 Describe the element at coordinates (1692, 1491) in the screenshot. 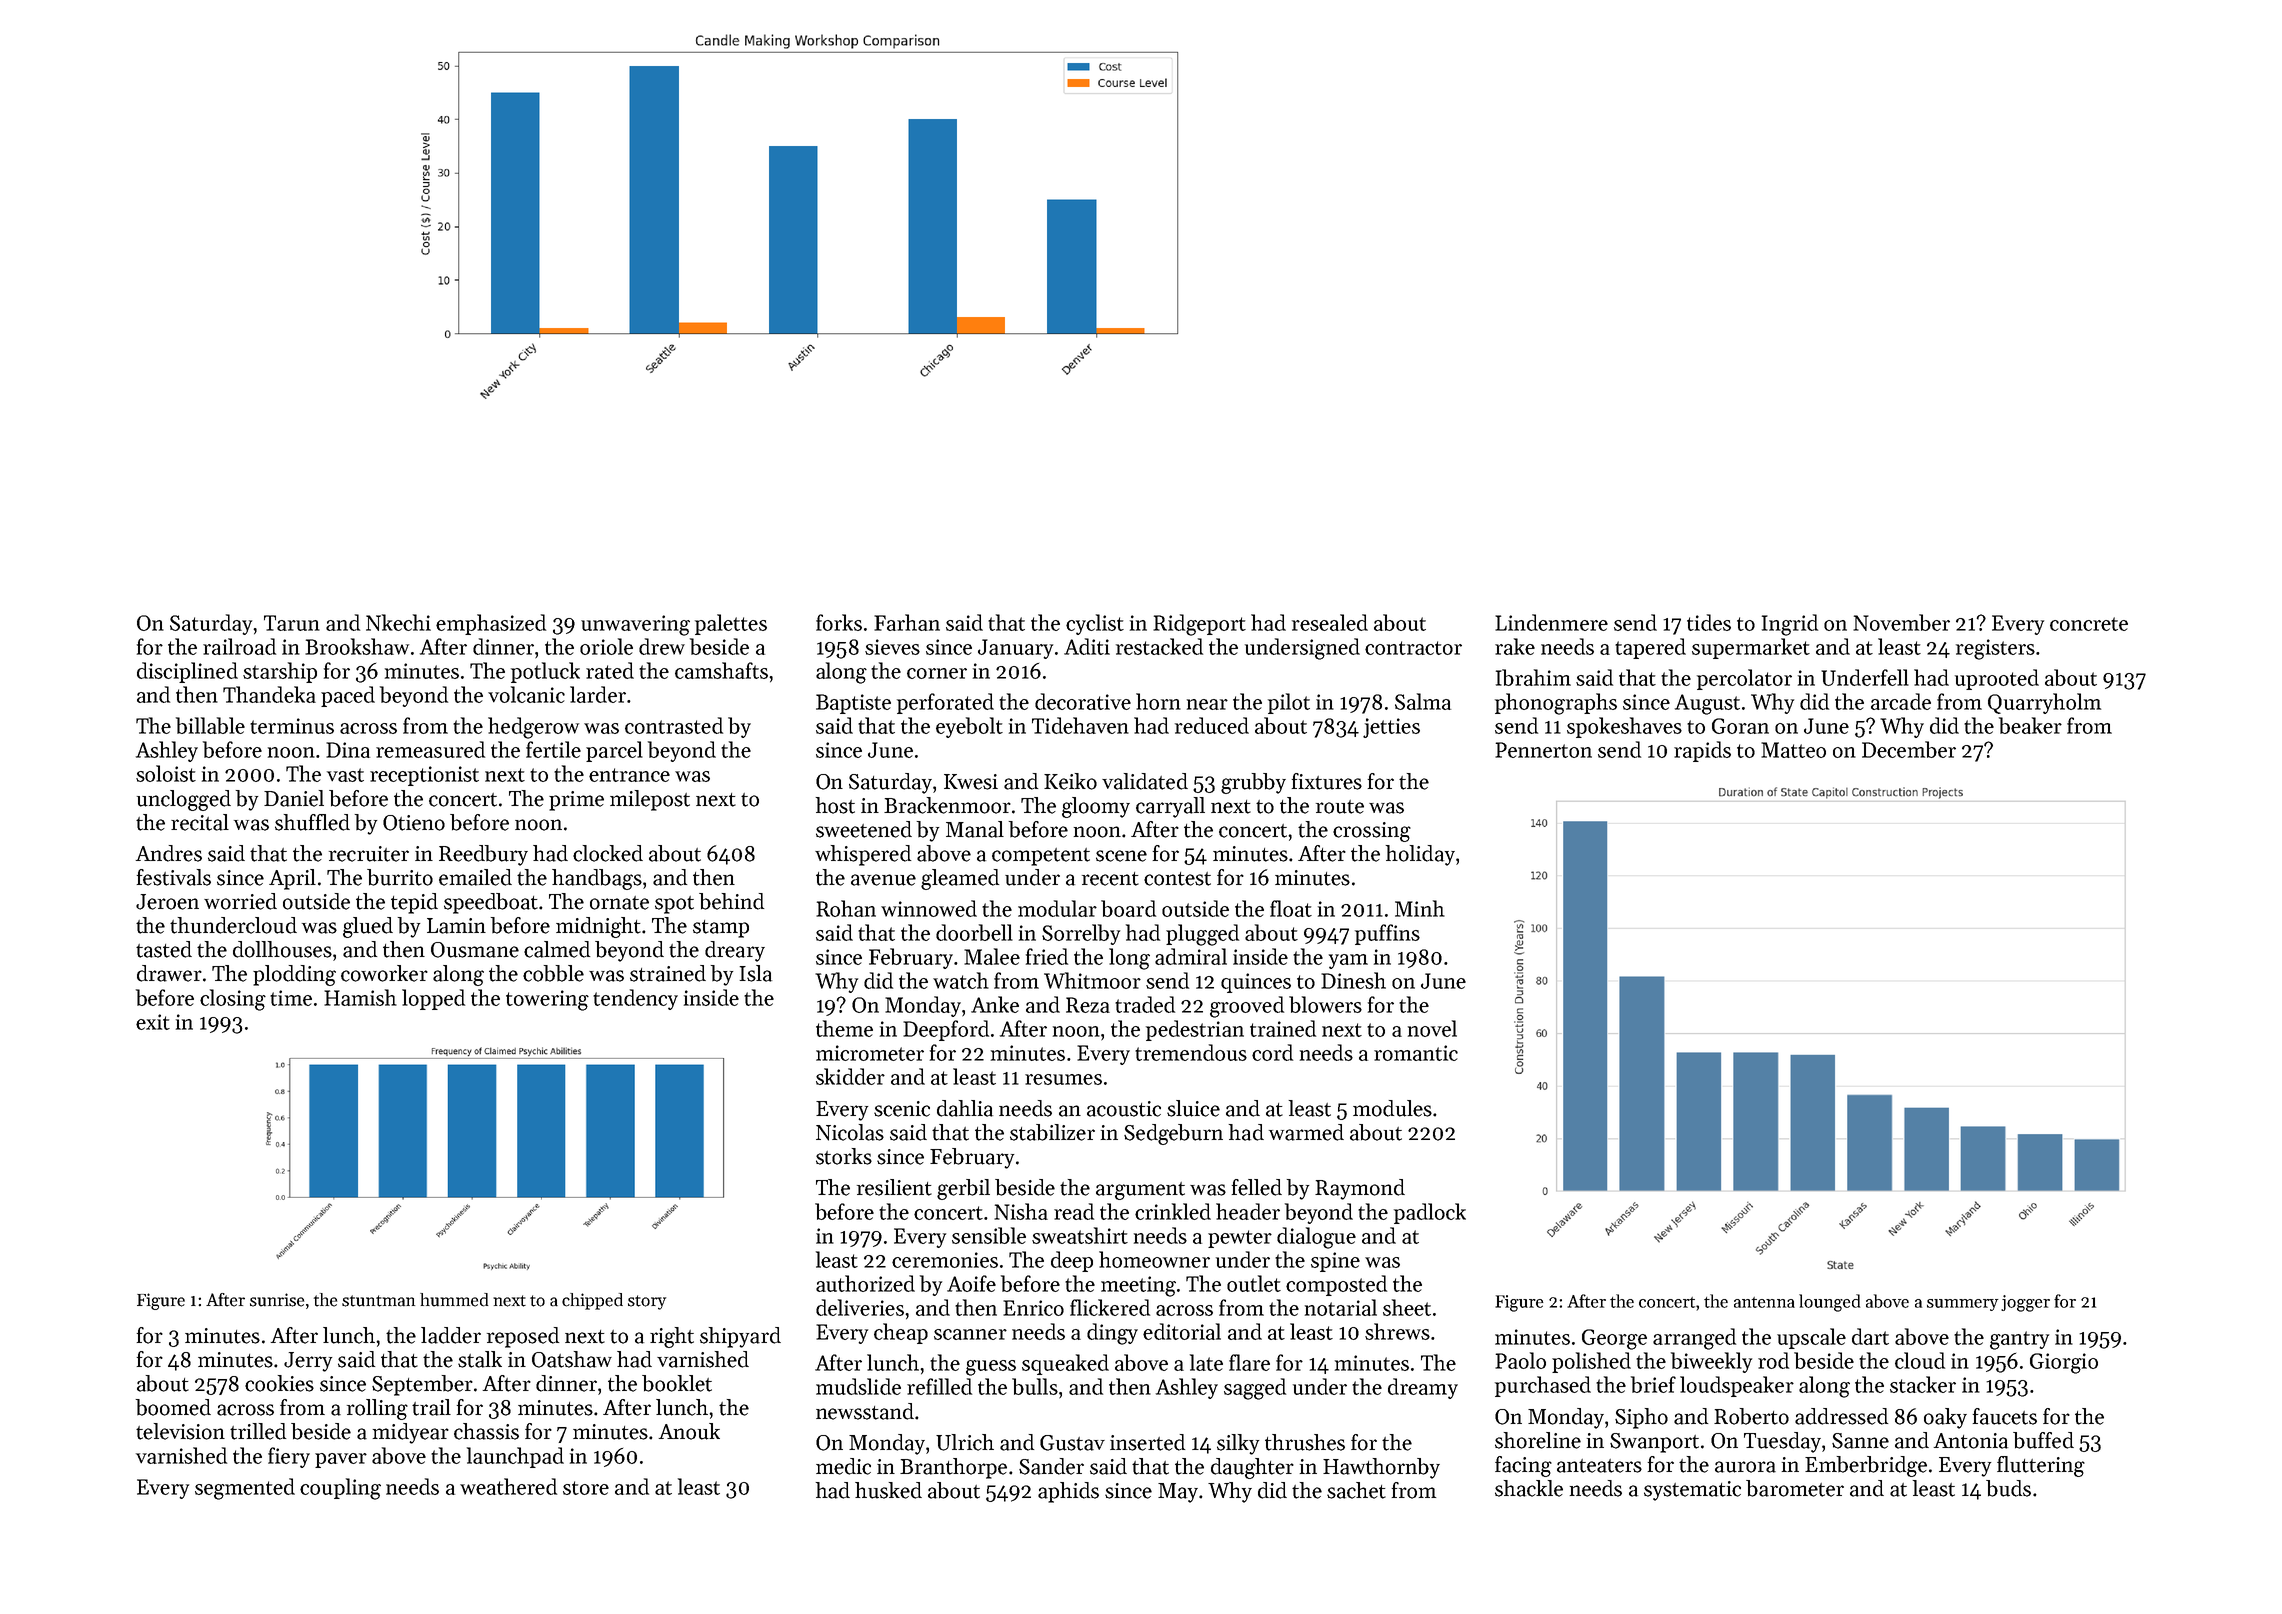

I see `systematic` at that location.
